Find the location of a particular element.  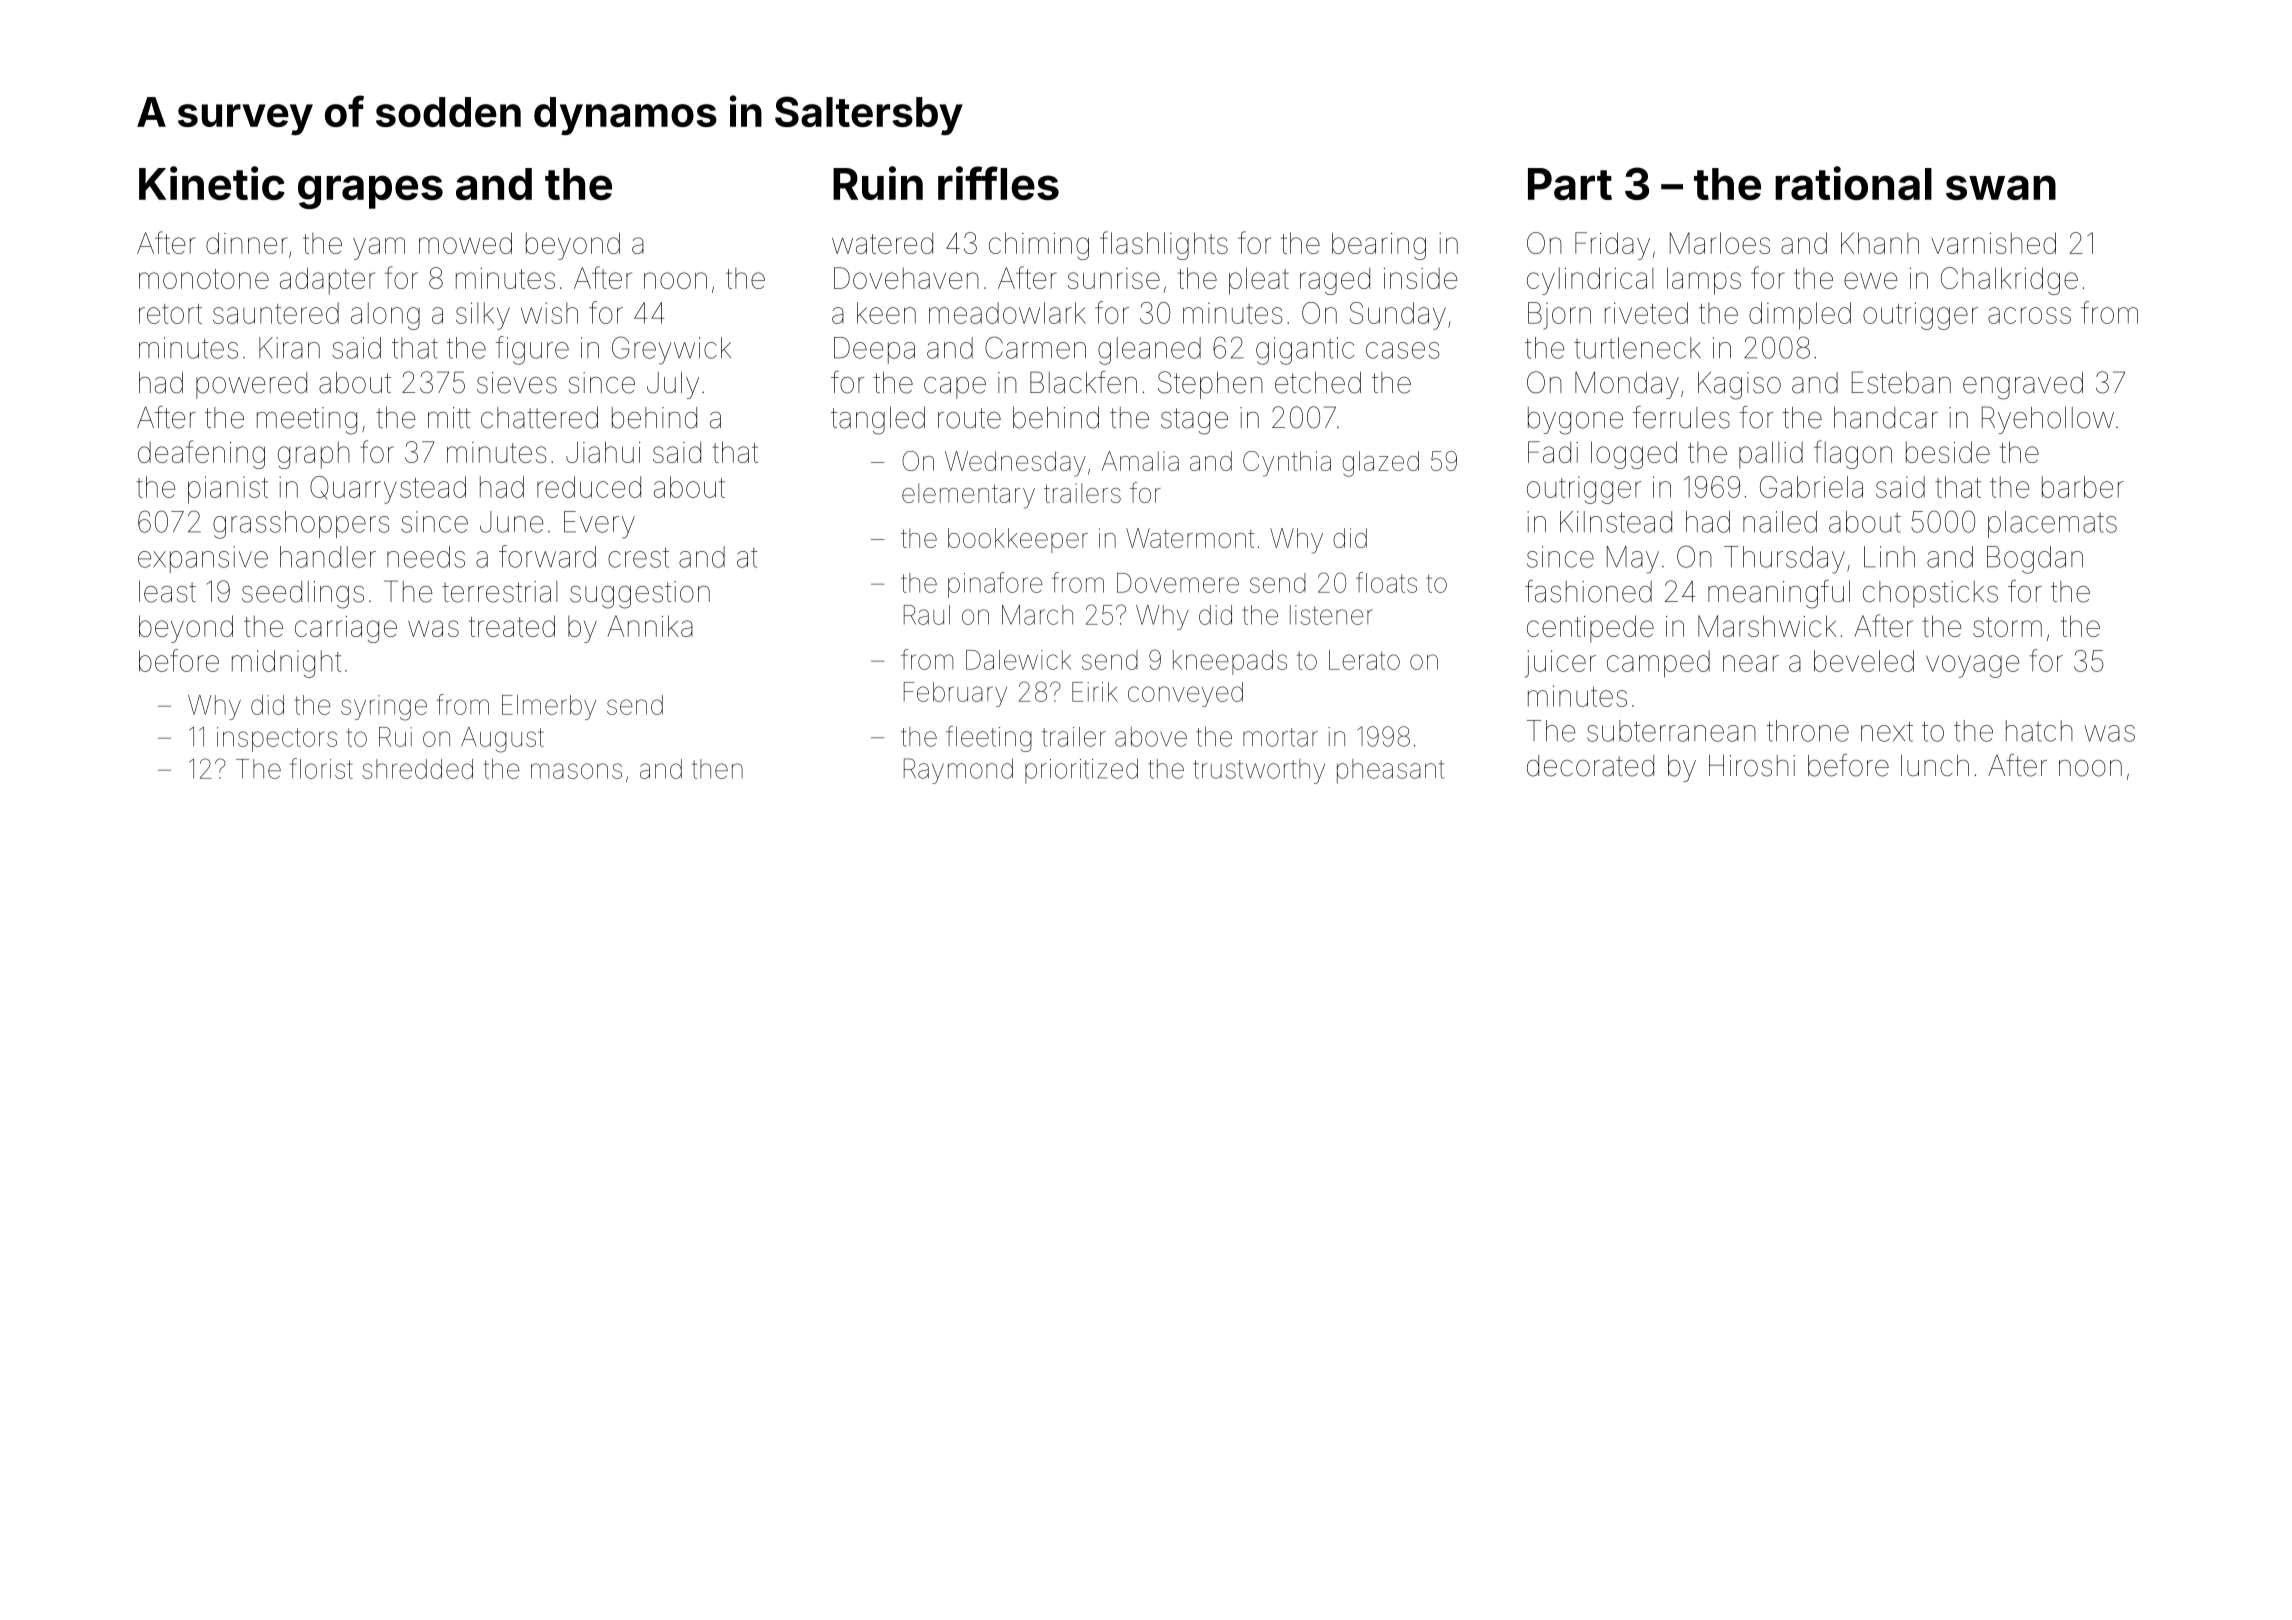

Dalewick is located at coordinates (1018, 660).
